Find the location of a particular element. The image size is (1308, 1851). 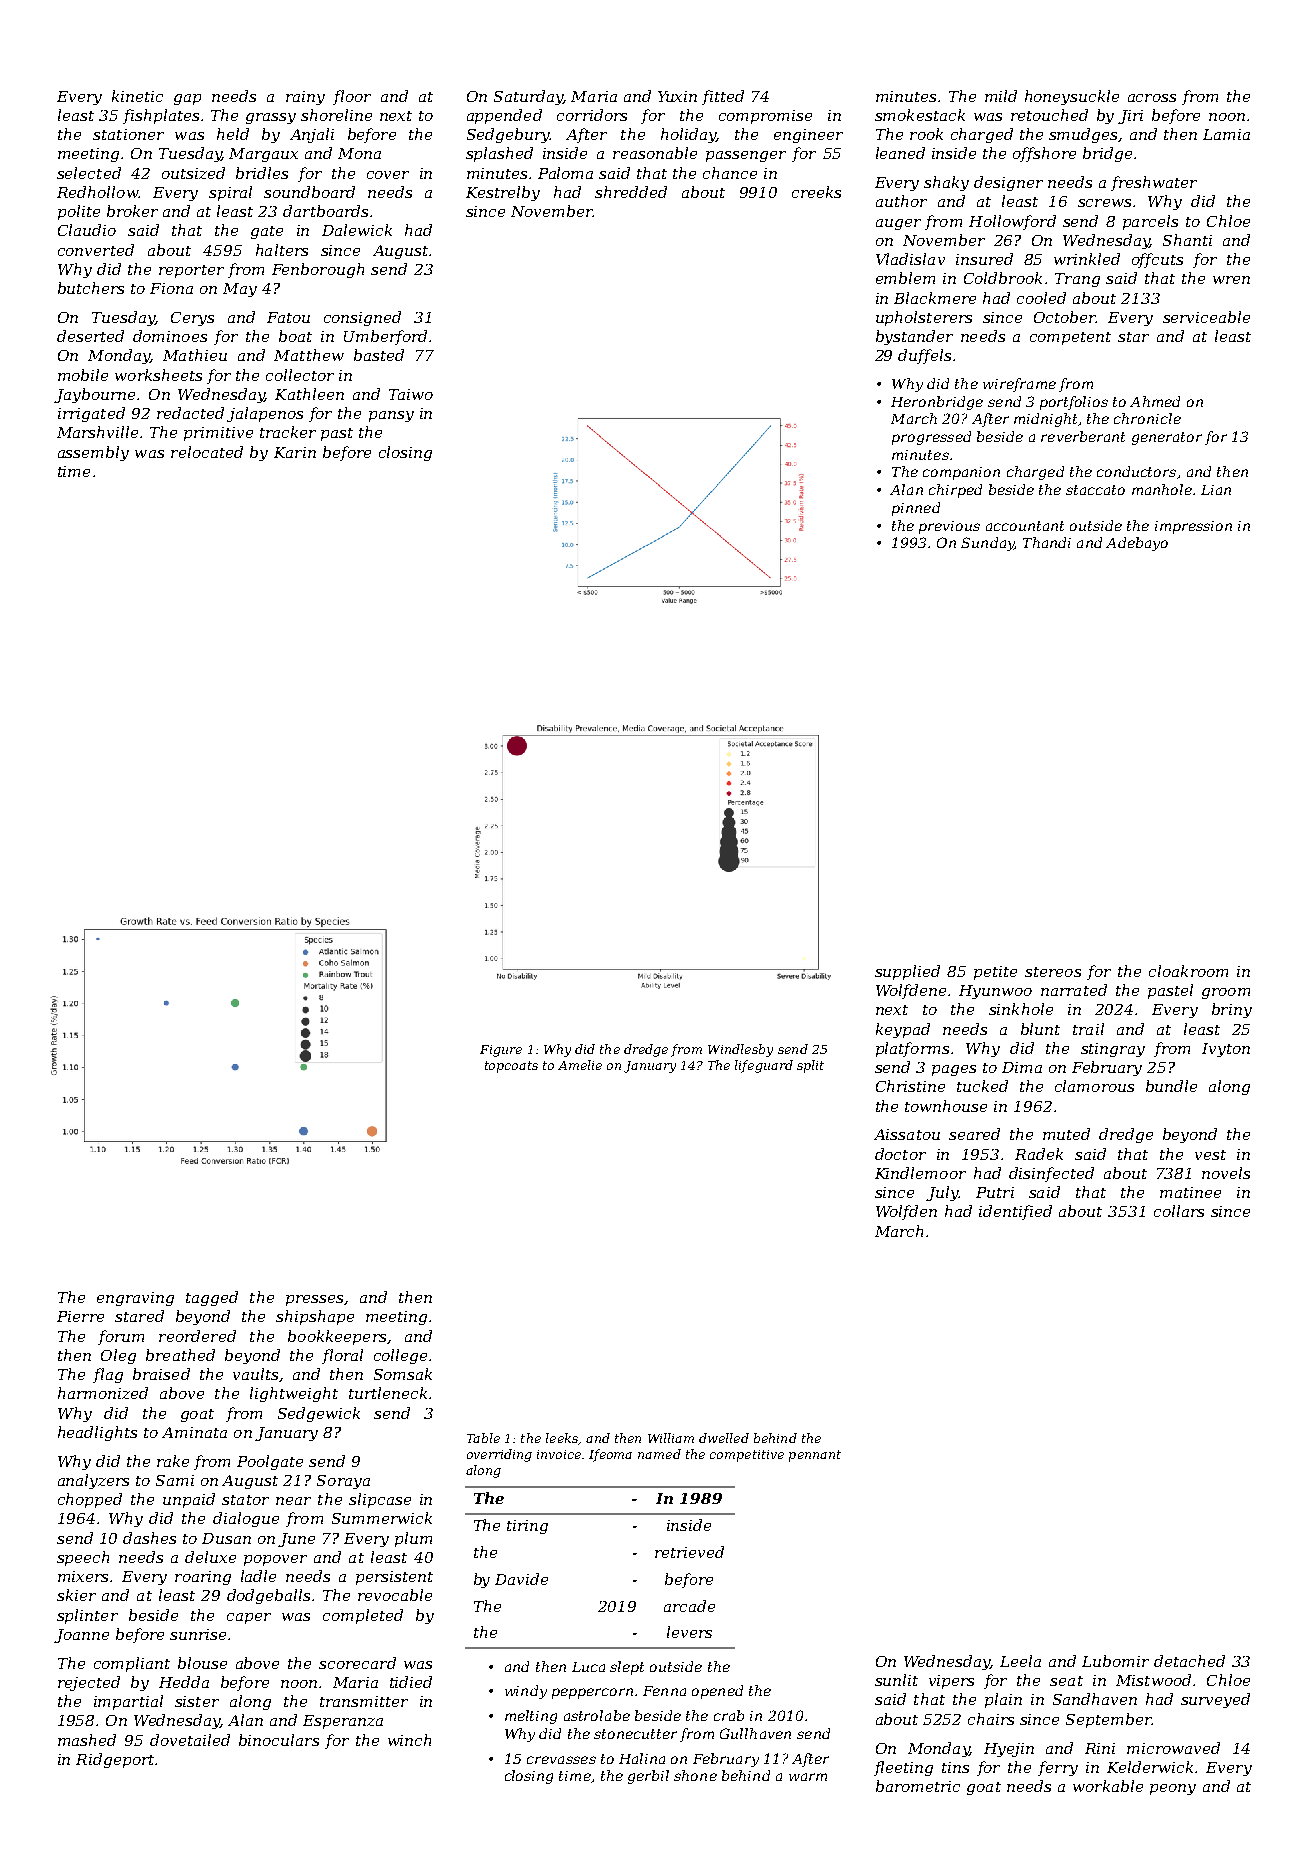

lifeguard is located at coordinates (764, 1066).
